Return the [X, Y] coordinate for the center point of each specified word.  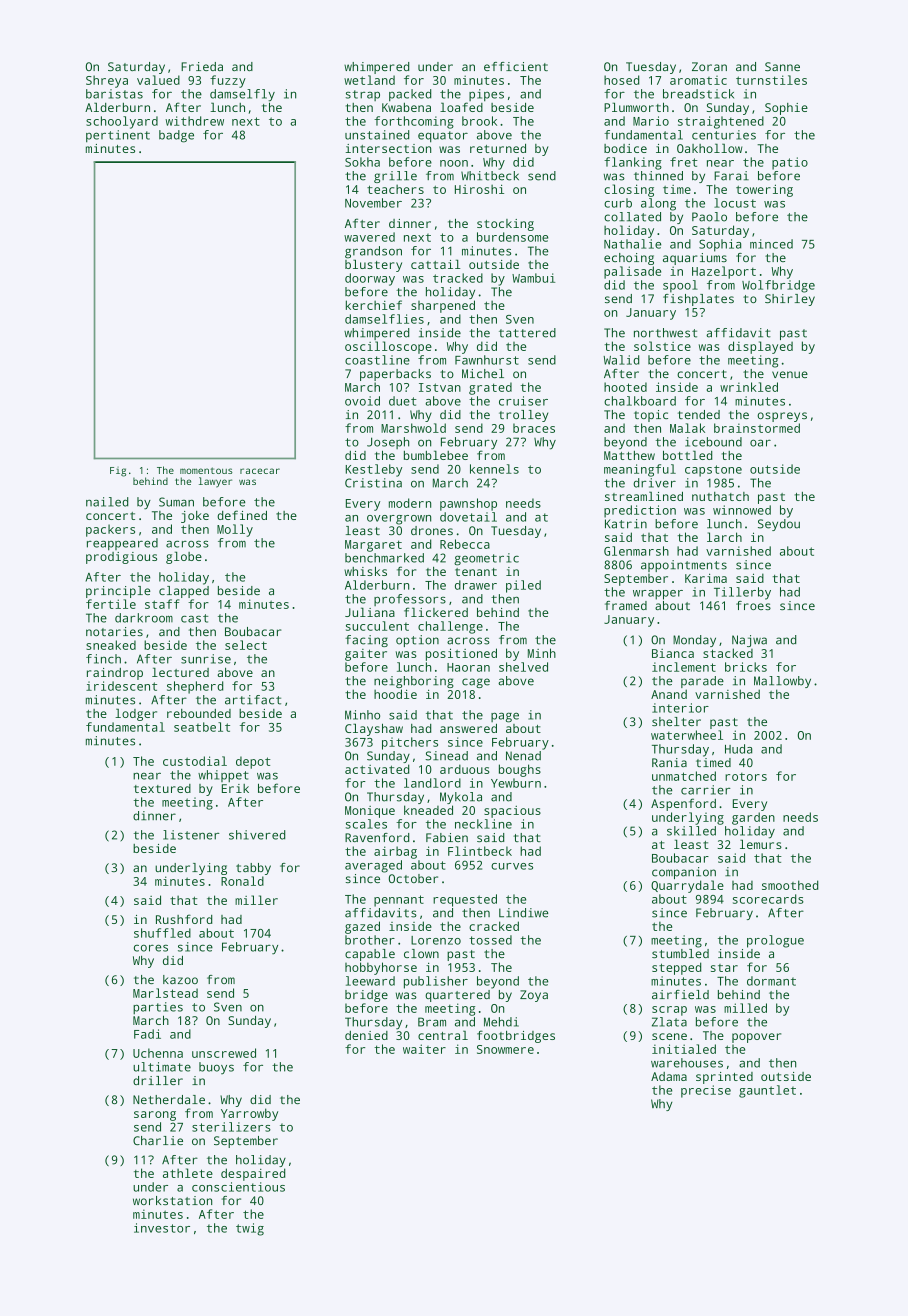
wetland [369, 80]
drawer [476, 585]
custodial [195, 761]
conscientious [238, 1187]
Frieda [202, 66]
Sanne [782, 66]
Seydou [779, 525]
